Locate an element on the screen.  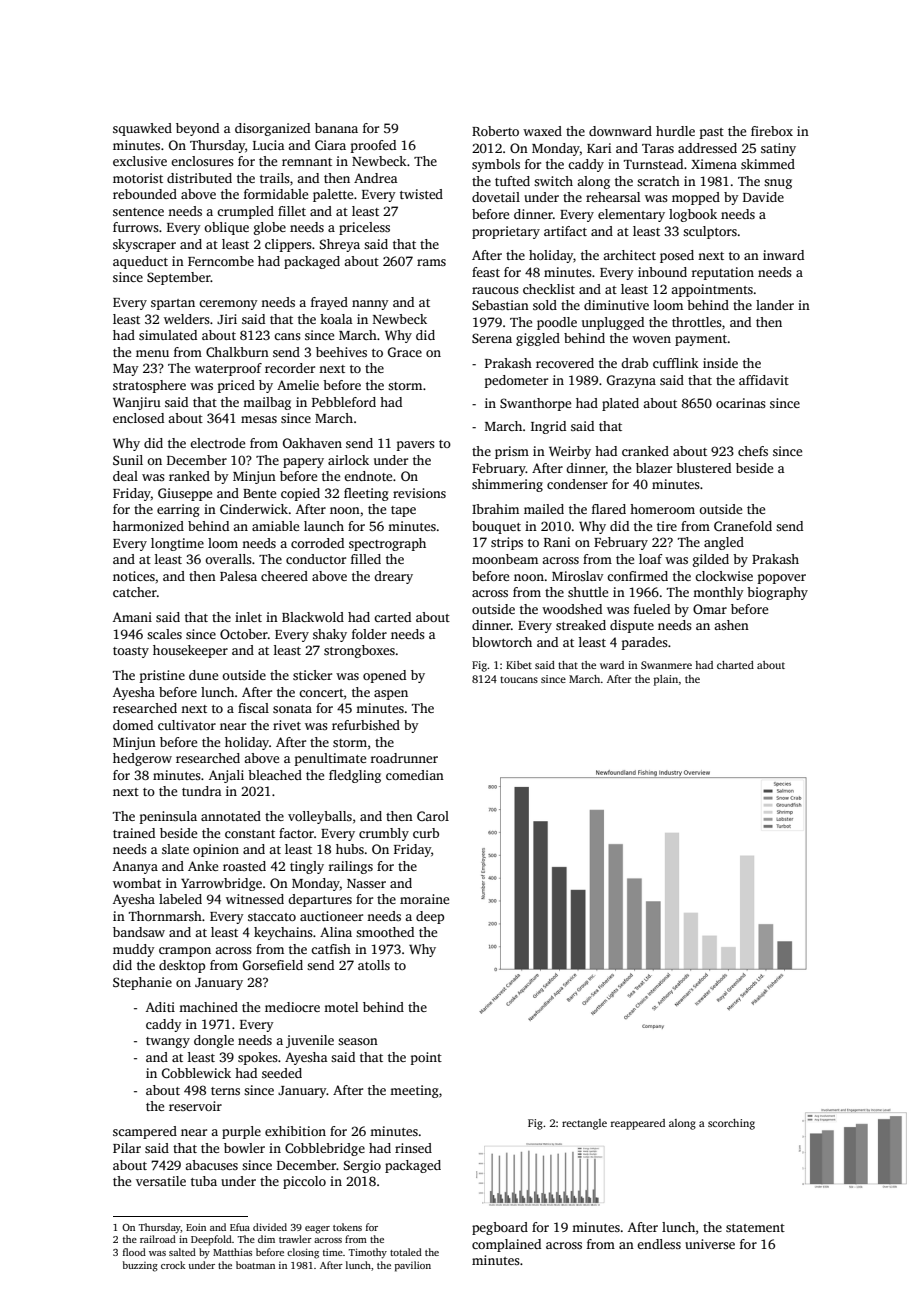
buzzing is located at coordinates (140, 1266).
